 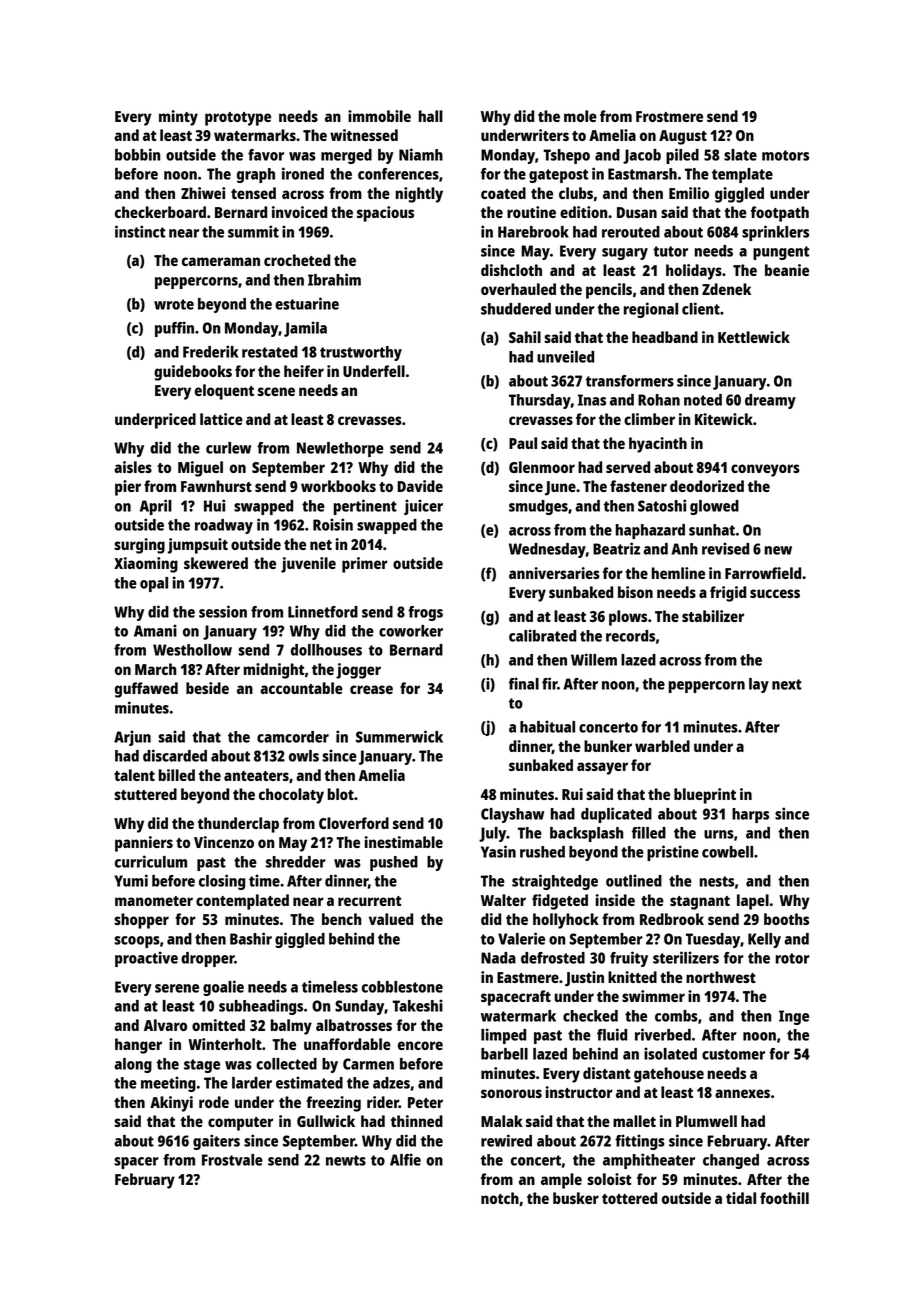 I want to click on minty, so click(x=178, y=118).
